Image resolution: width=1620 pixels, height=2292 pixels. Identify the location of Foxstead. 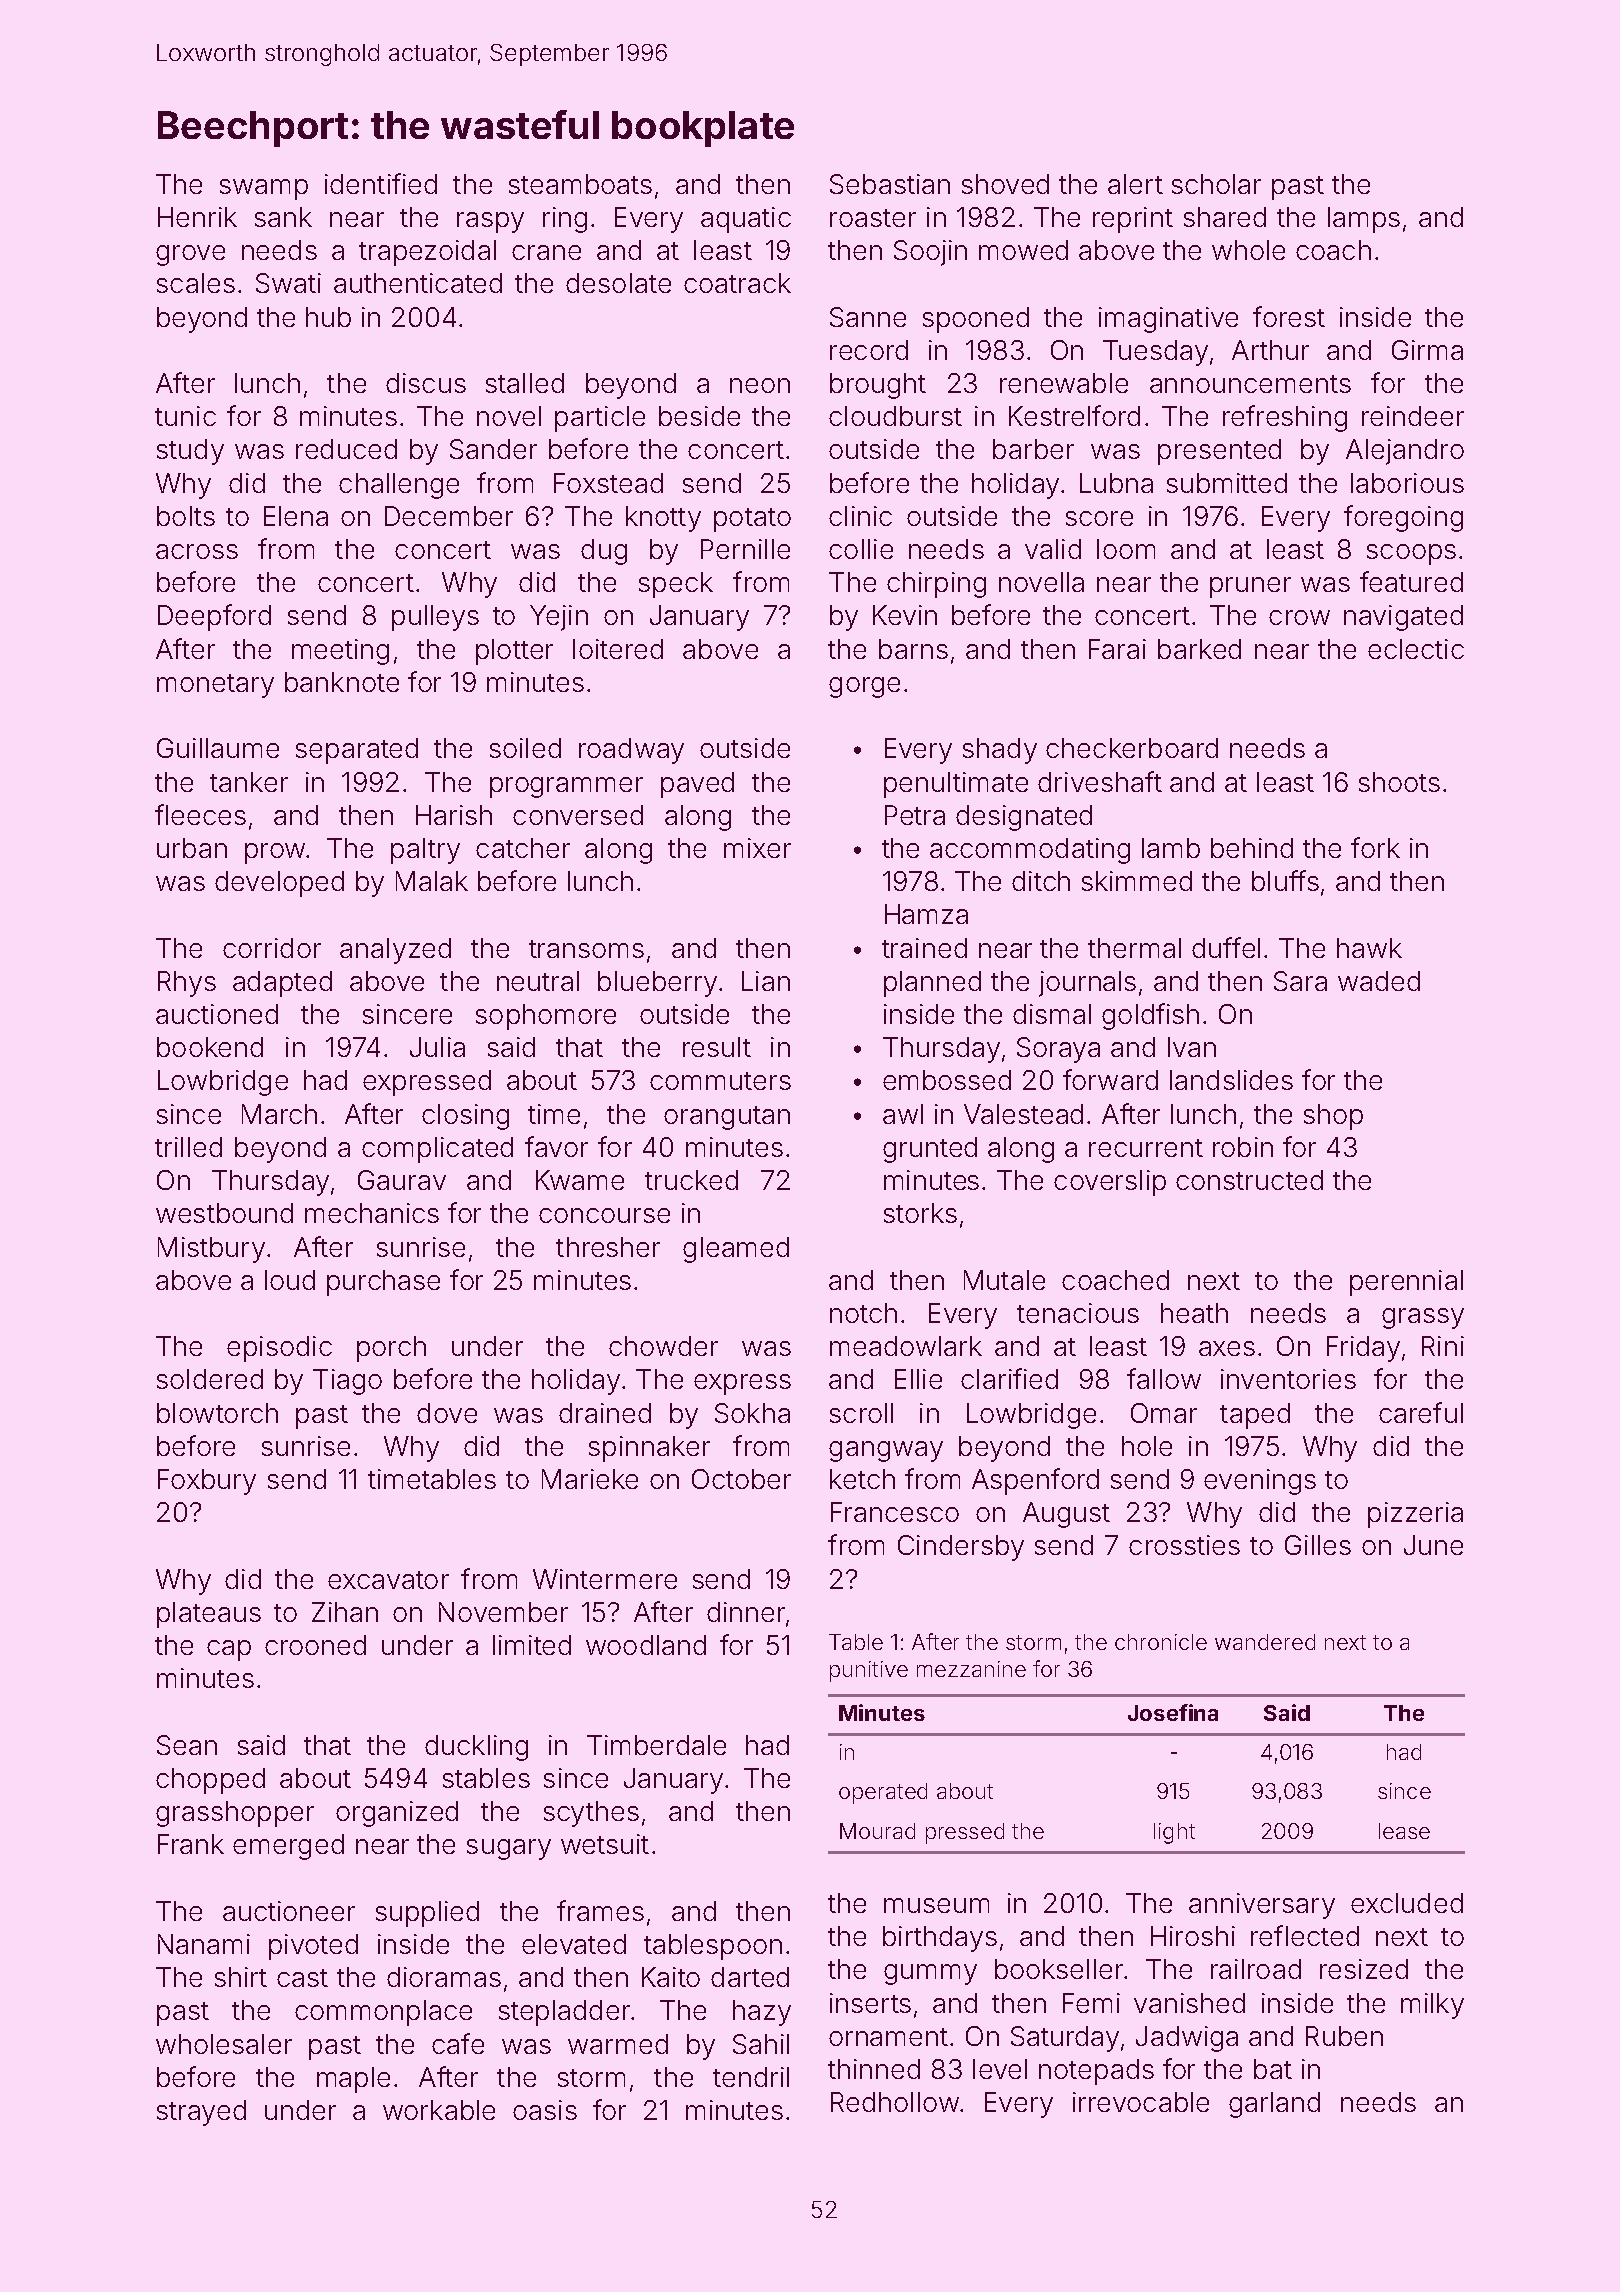
(608, 483).
